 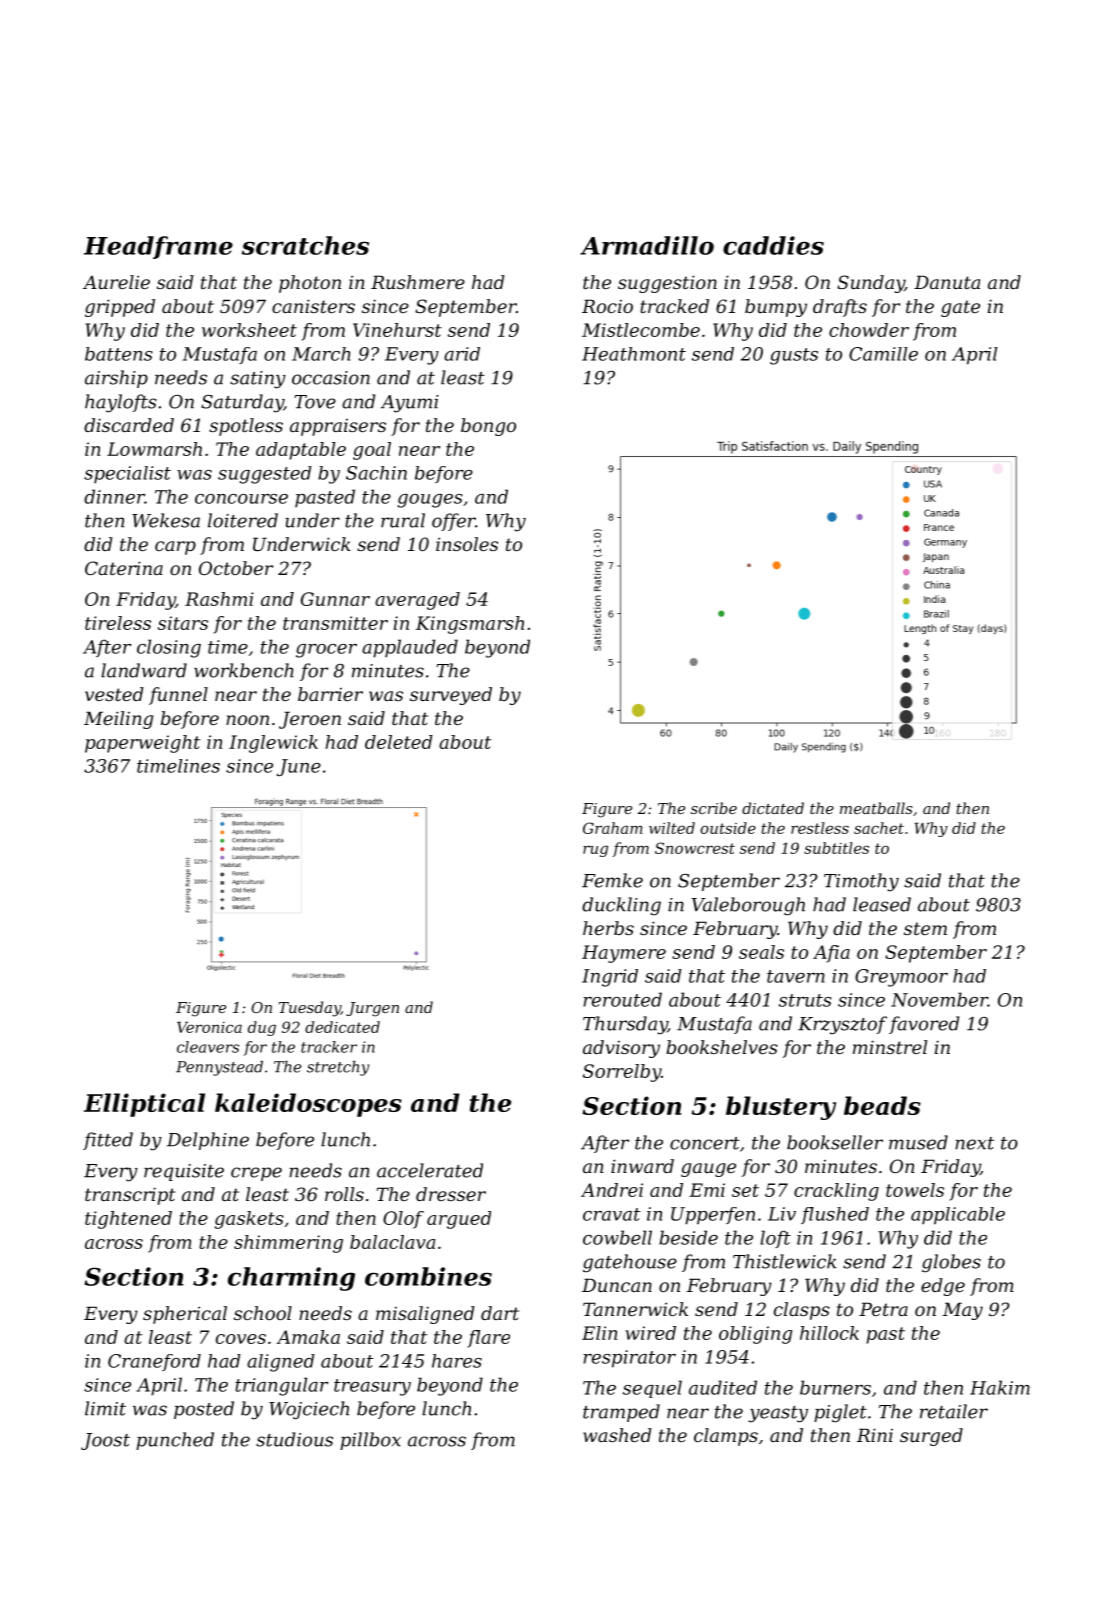 What do you see at coordinates (773, 245) in the image?
I see `caddies` at bounding box center [773, 245].
